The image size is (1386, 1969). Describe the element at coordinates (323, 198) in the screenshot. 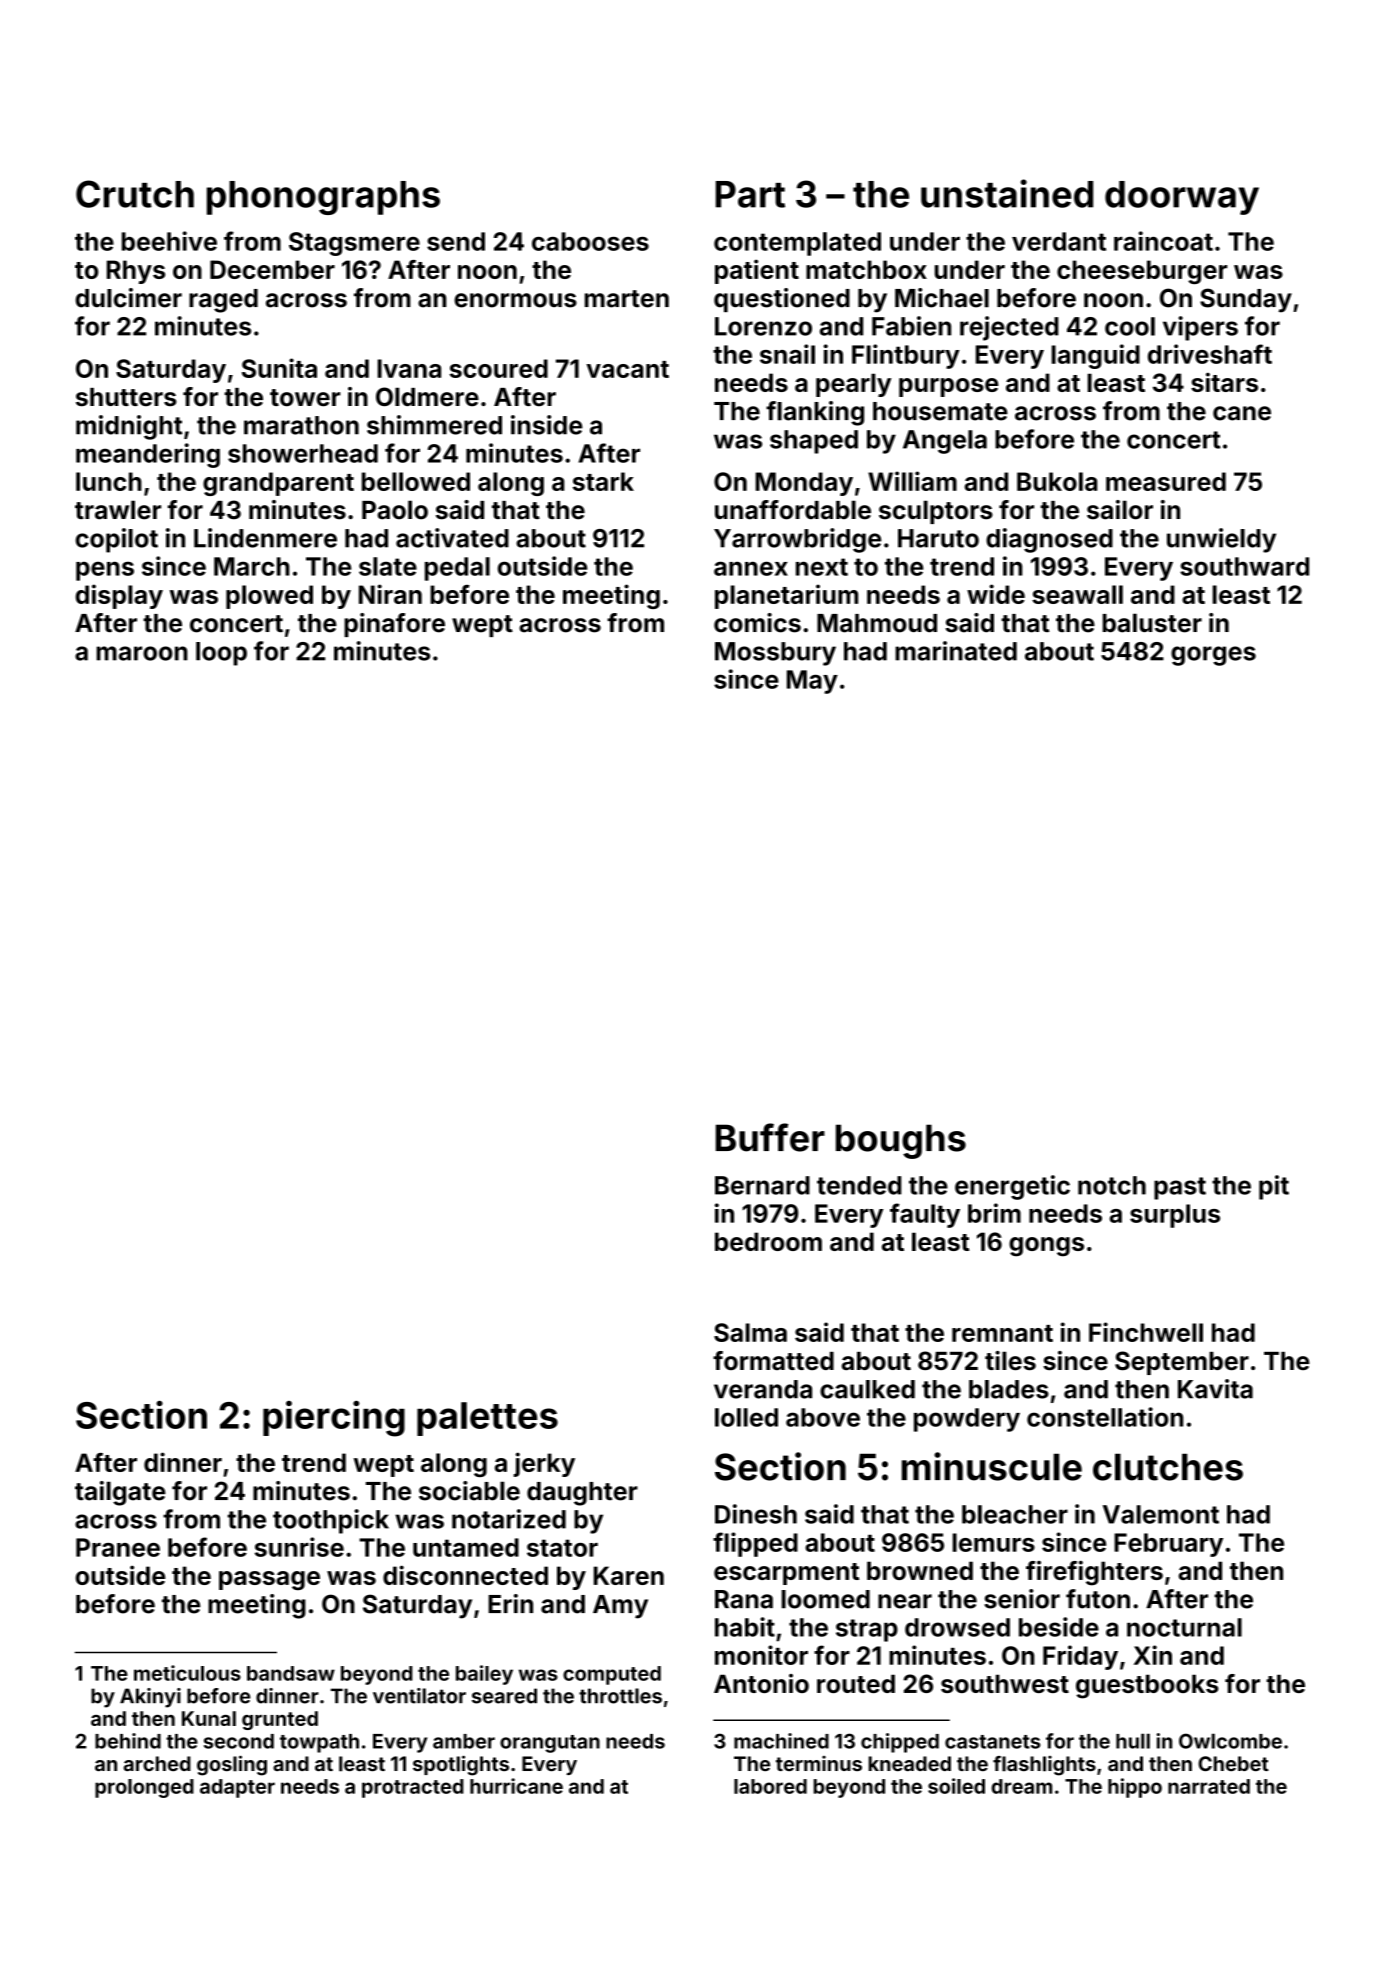

I see `phonographs` at that location.
